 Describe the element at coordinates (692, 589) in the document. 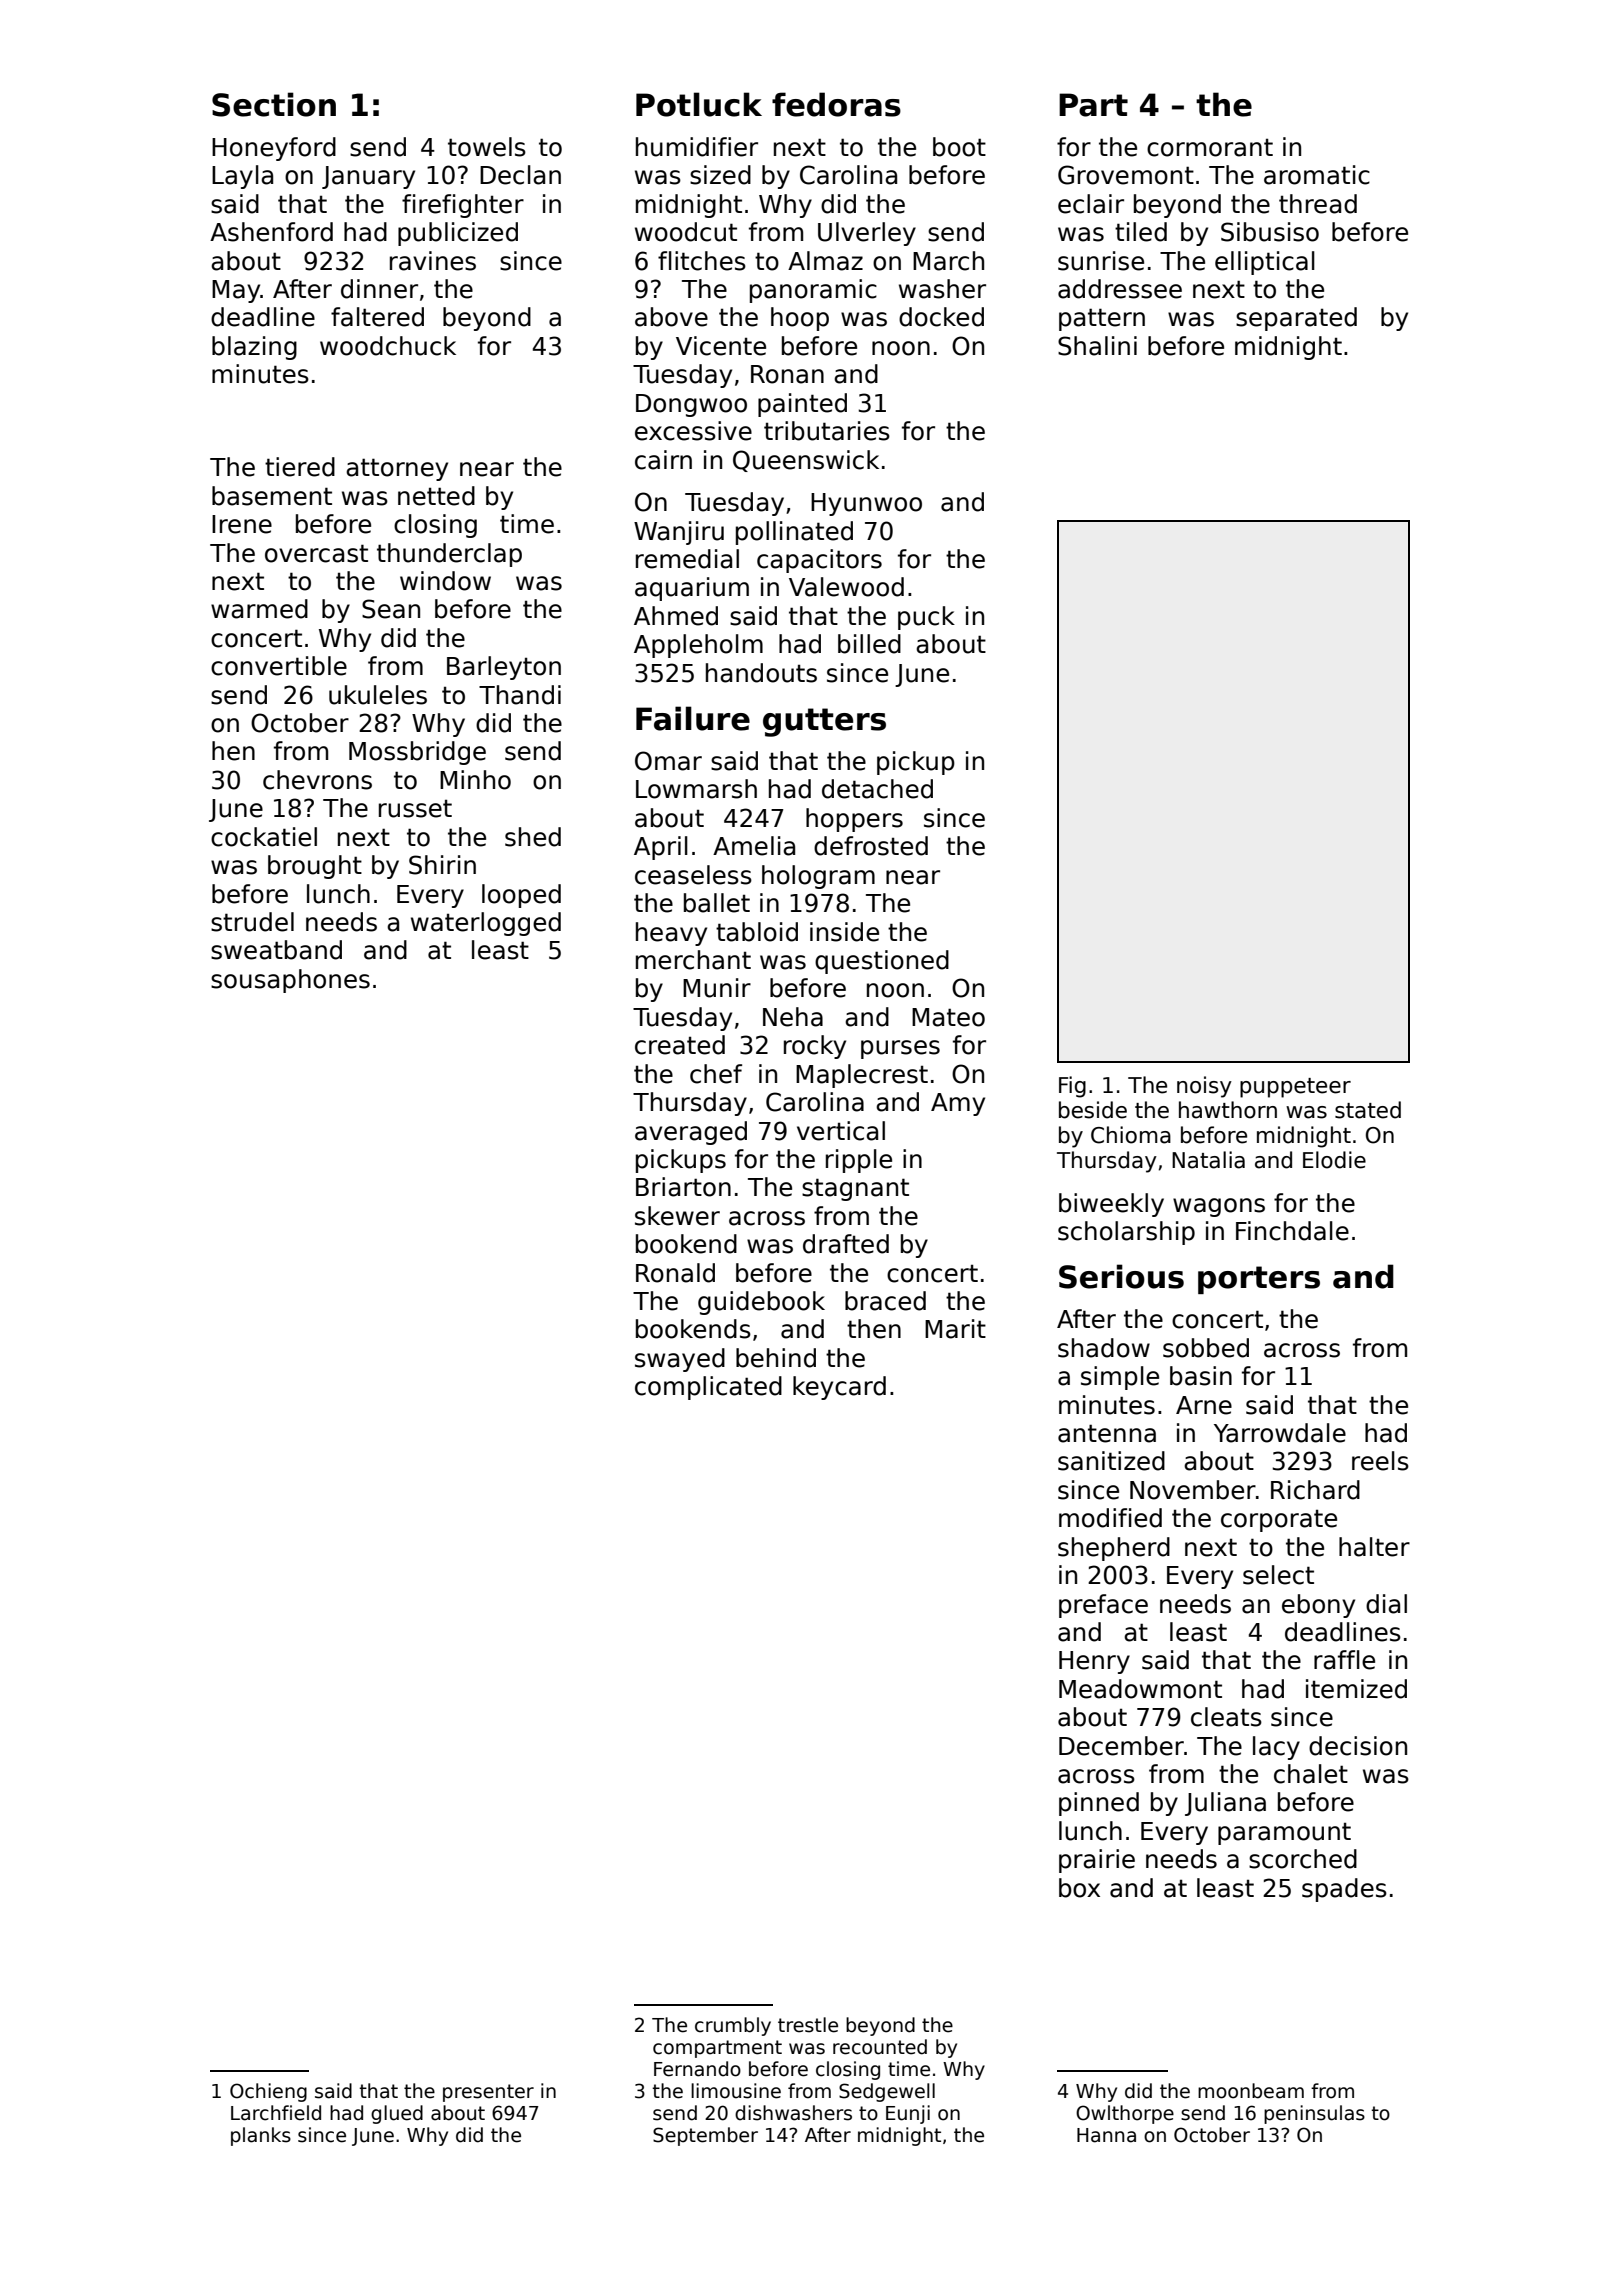

I see `aquarium` at that location.
